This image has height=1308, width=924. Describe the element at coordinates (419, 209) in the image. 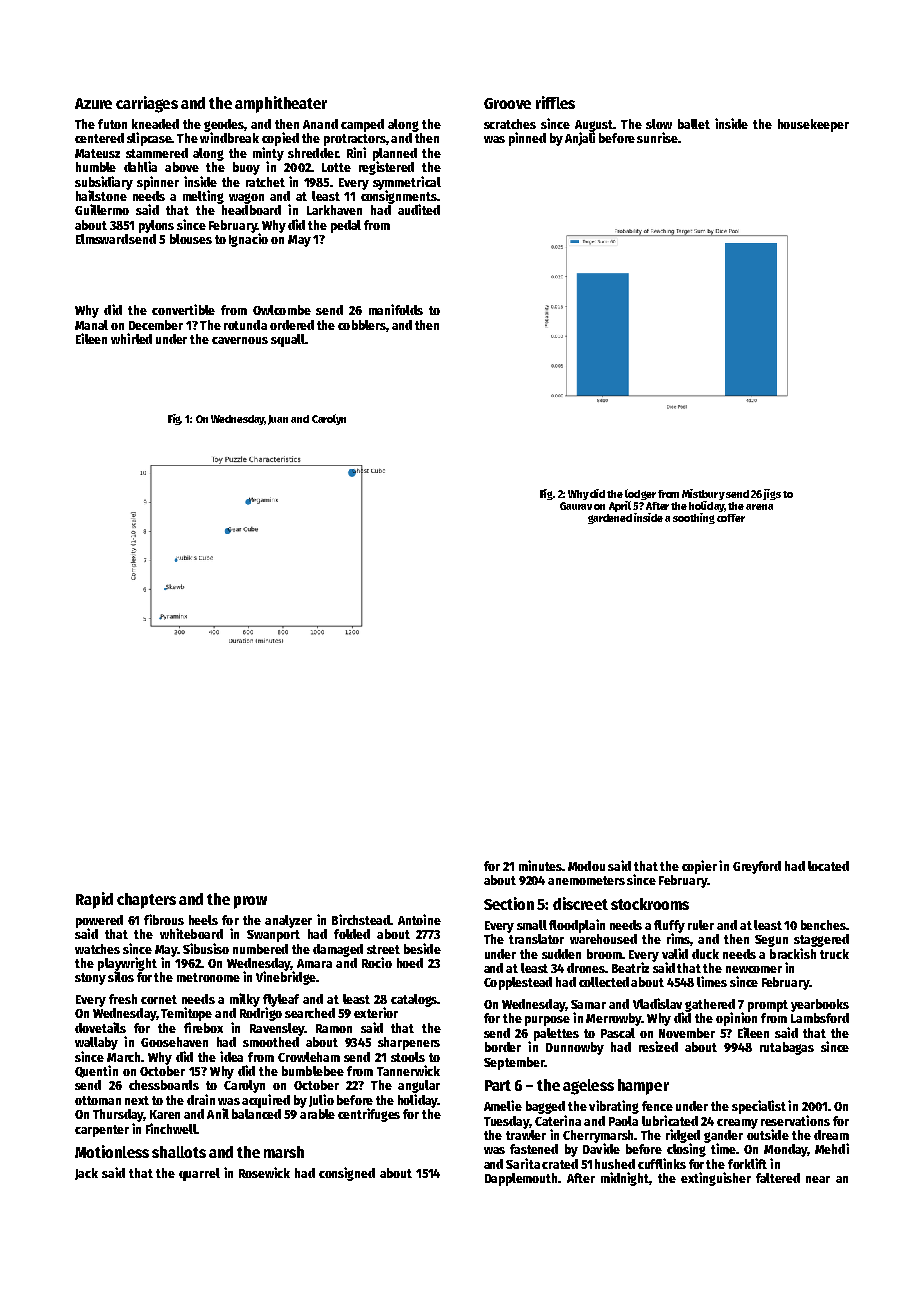

I see `audited` at that location.
